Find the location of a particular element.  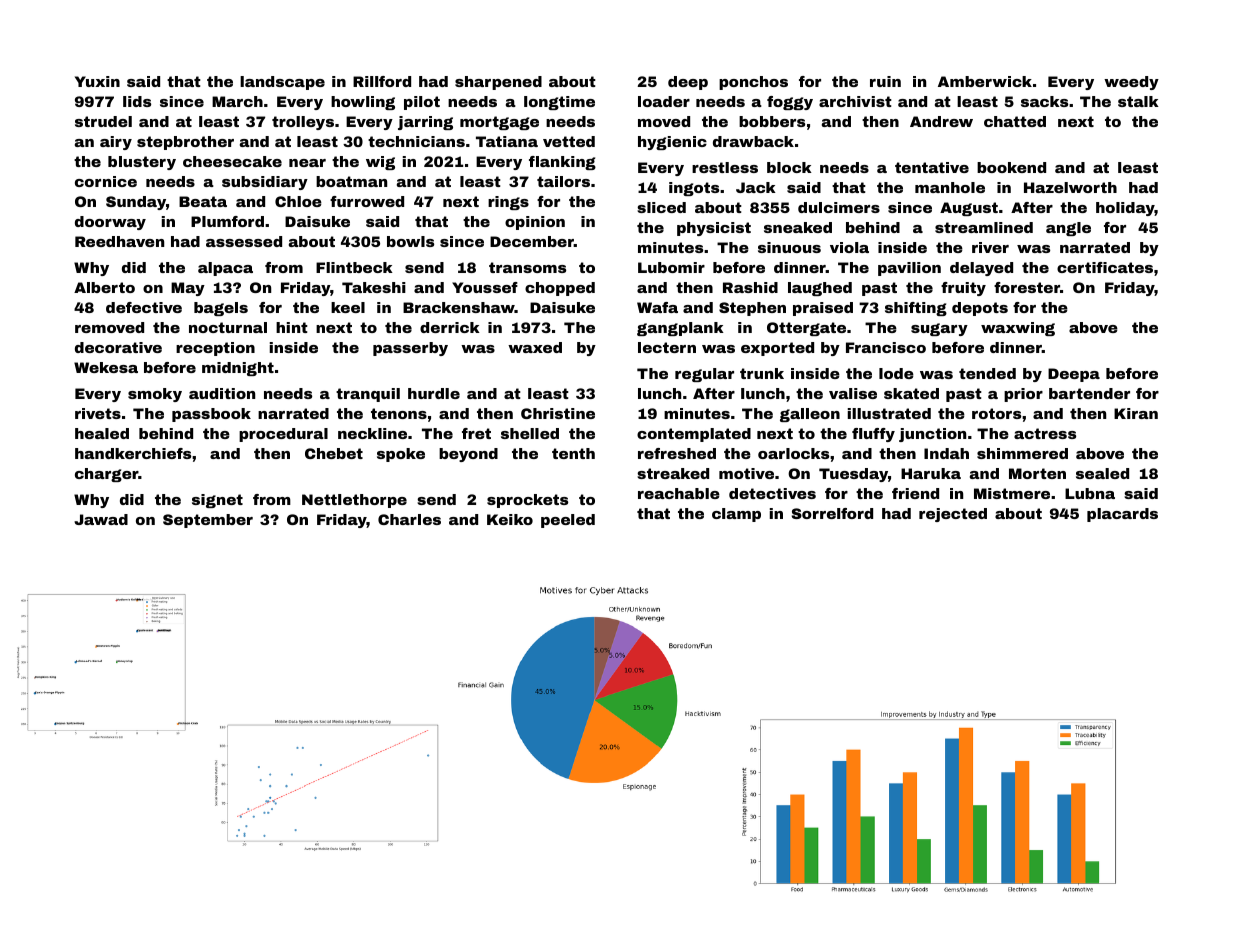

sealed is located at coordinates (1102, 473).
